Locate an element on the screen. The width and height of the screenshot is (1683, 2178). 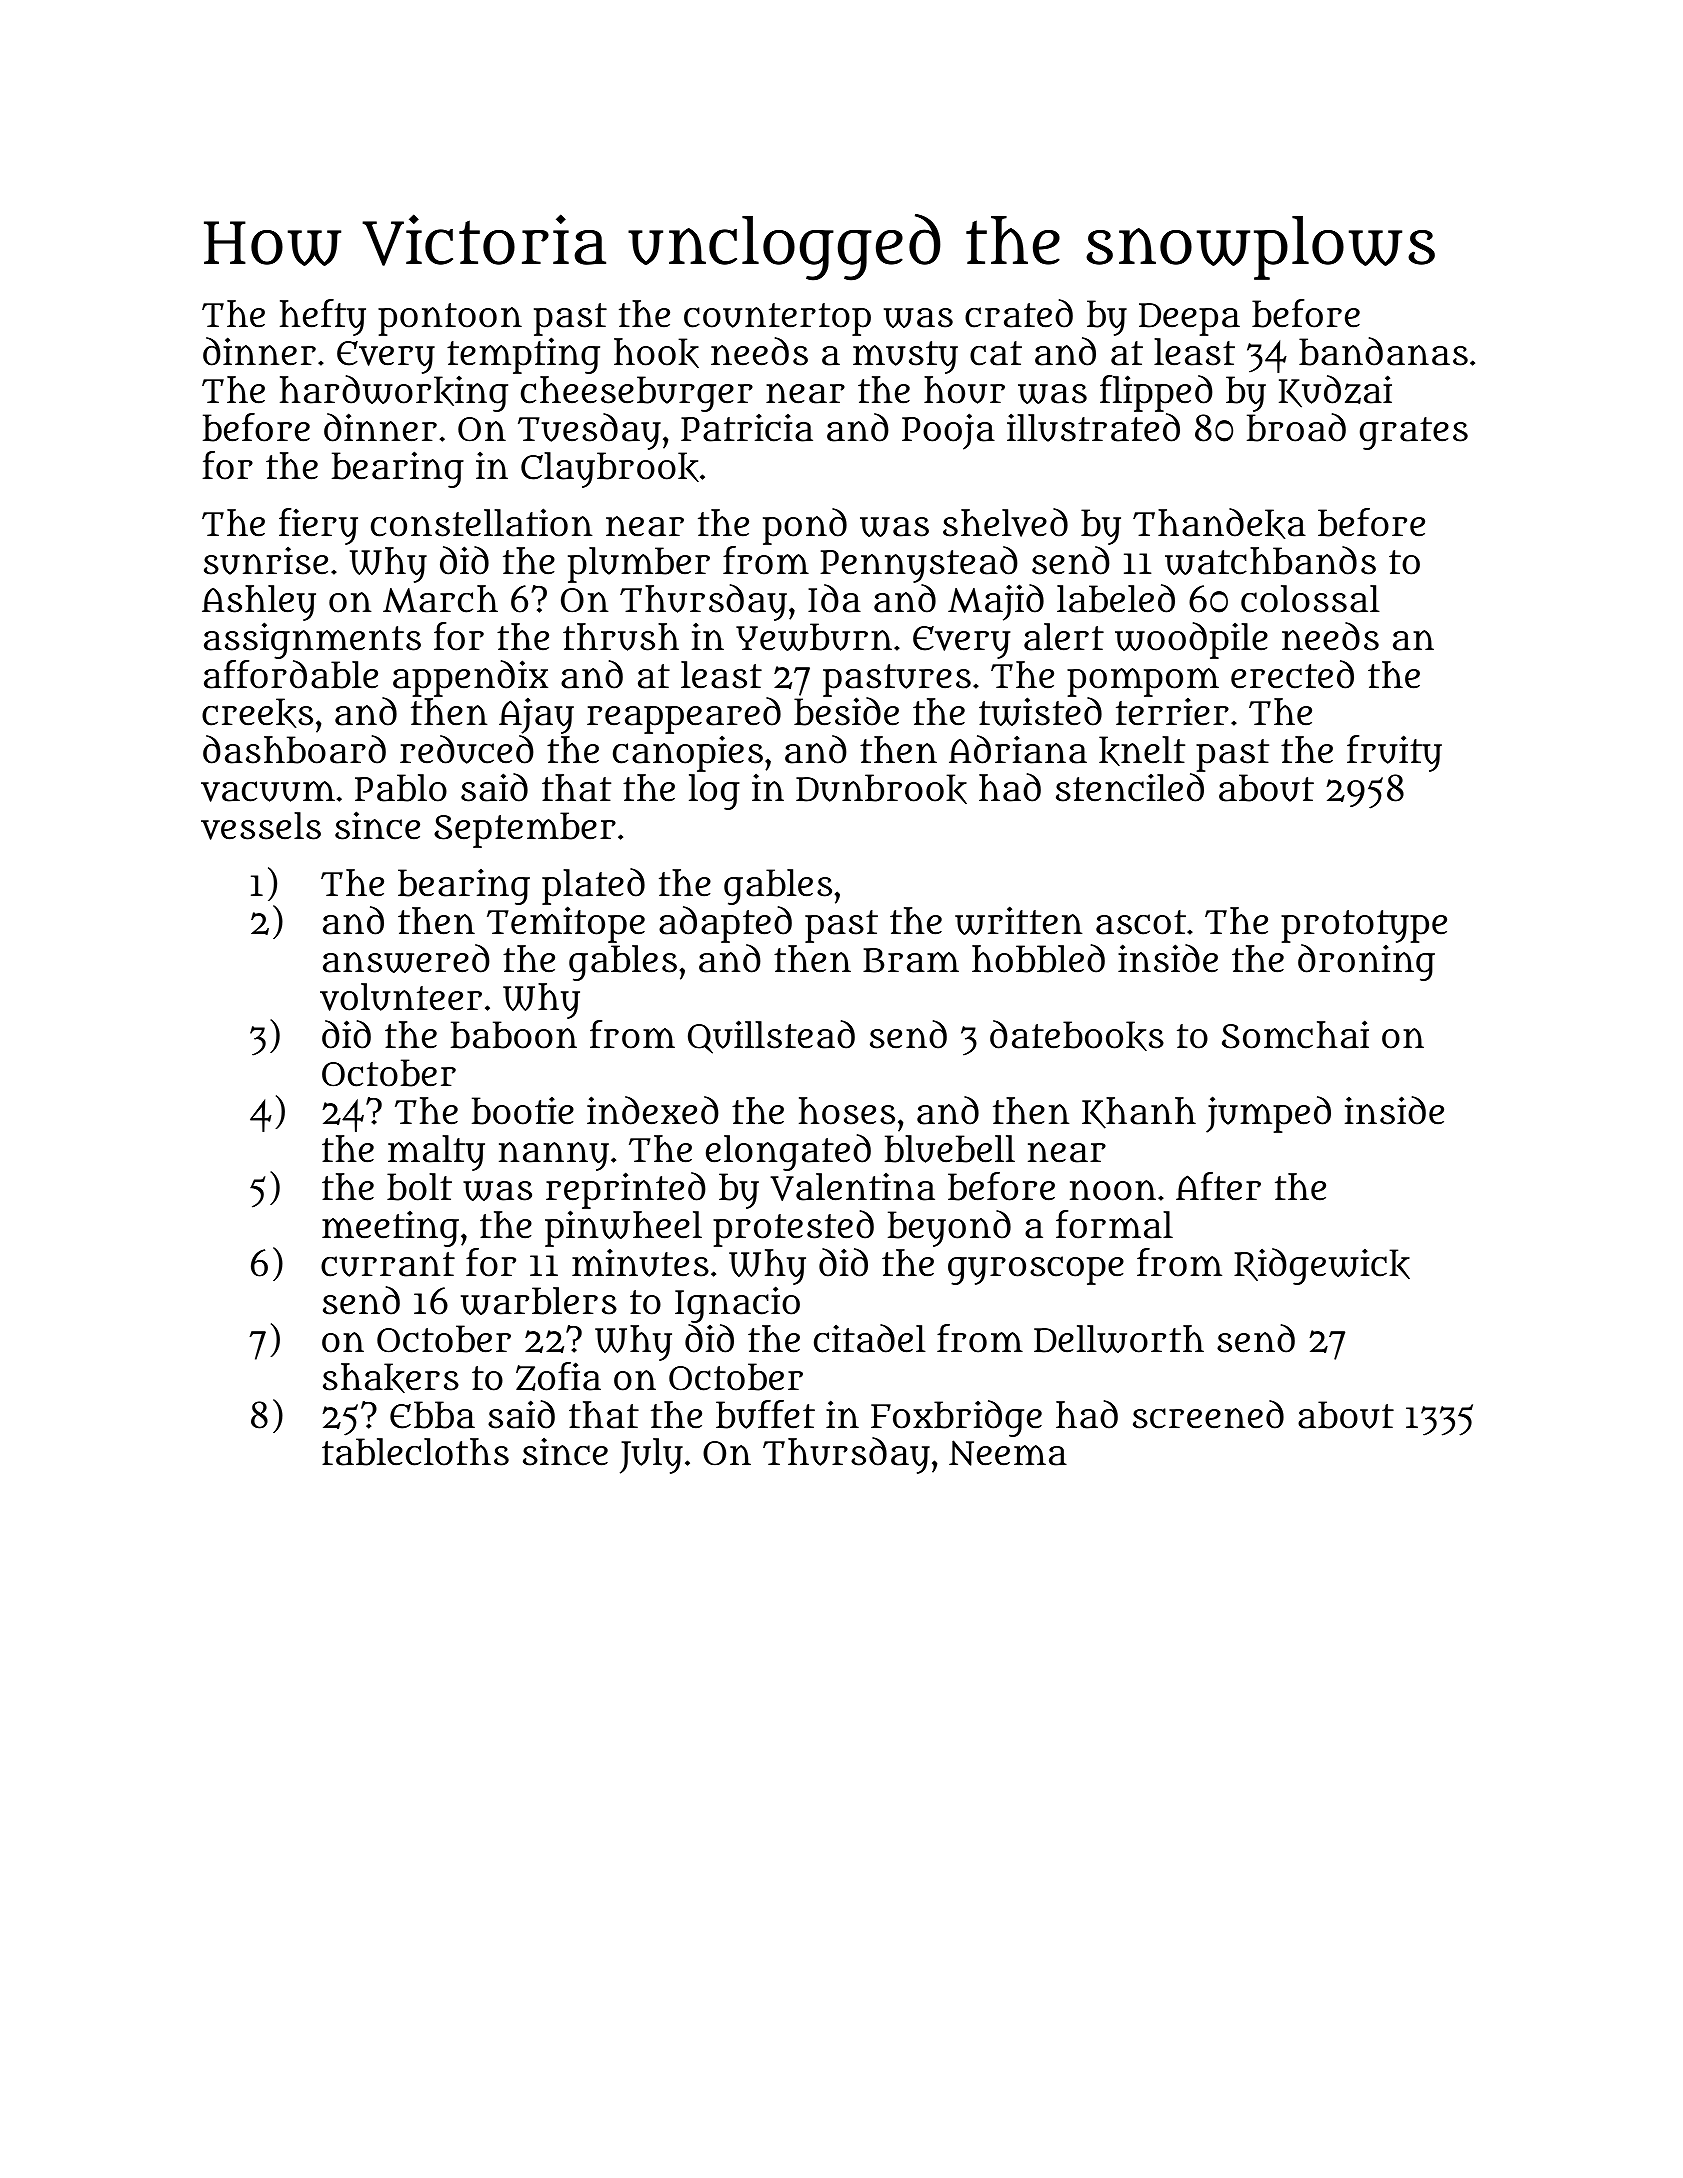
screened is located at coordinates (1208, 1414).
